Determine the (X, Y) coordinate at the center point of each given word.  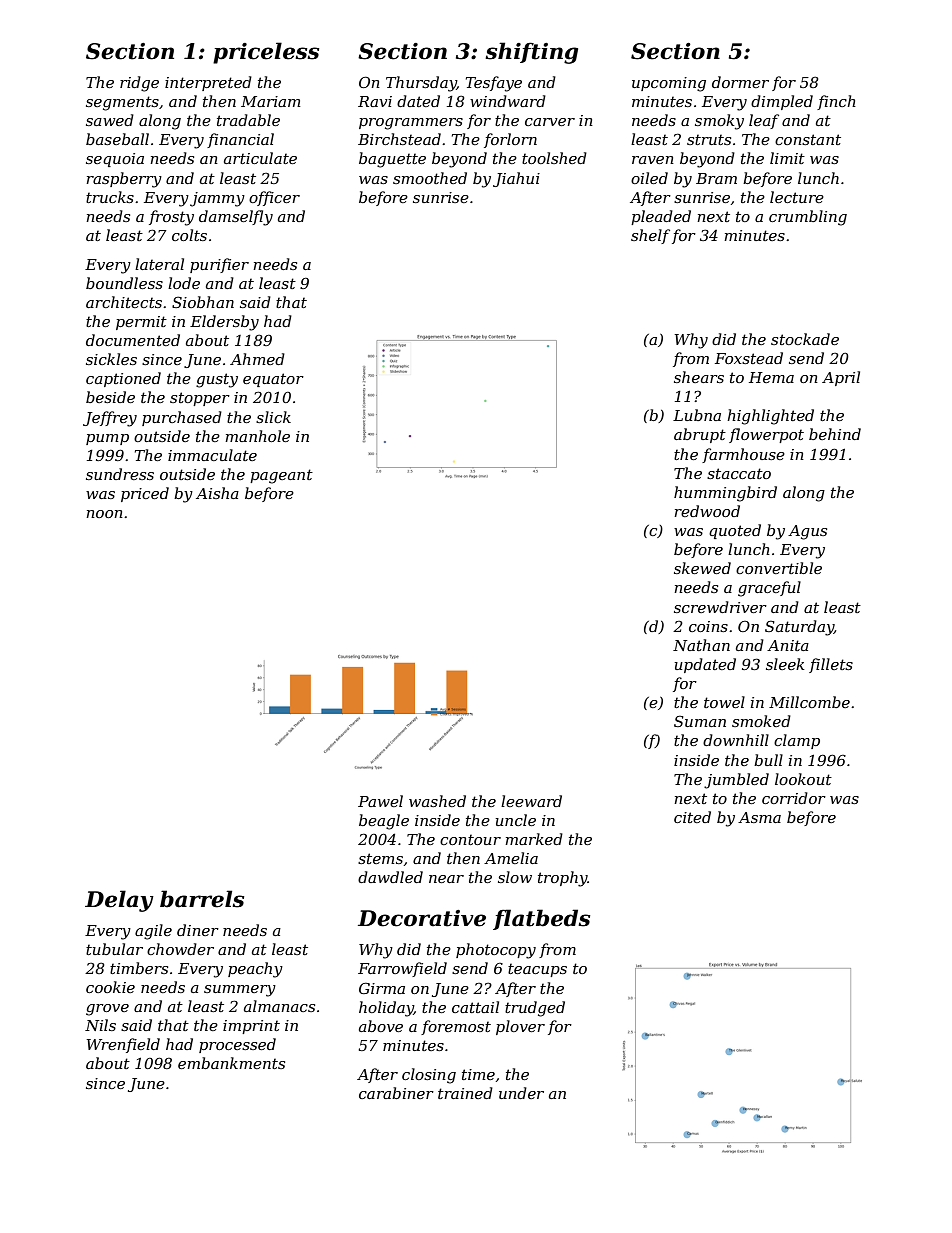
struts (709, 139)
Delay (119, 901)
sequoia (115, 160)
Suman (700, 721)
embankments (231, 1063)
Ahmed (257, 359)
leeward (531, 801)
